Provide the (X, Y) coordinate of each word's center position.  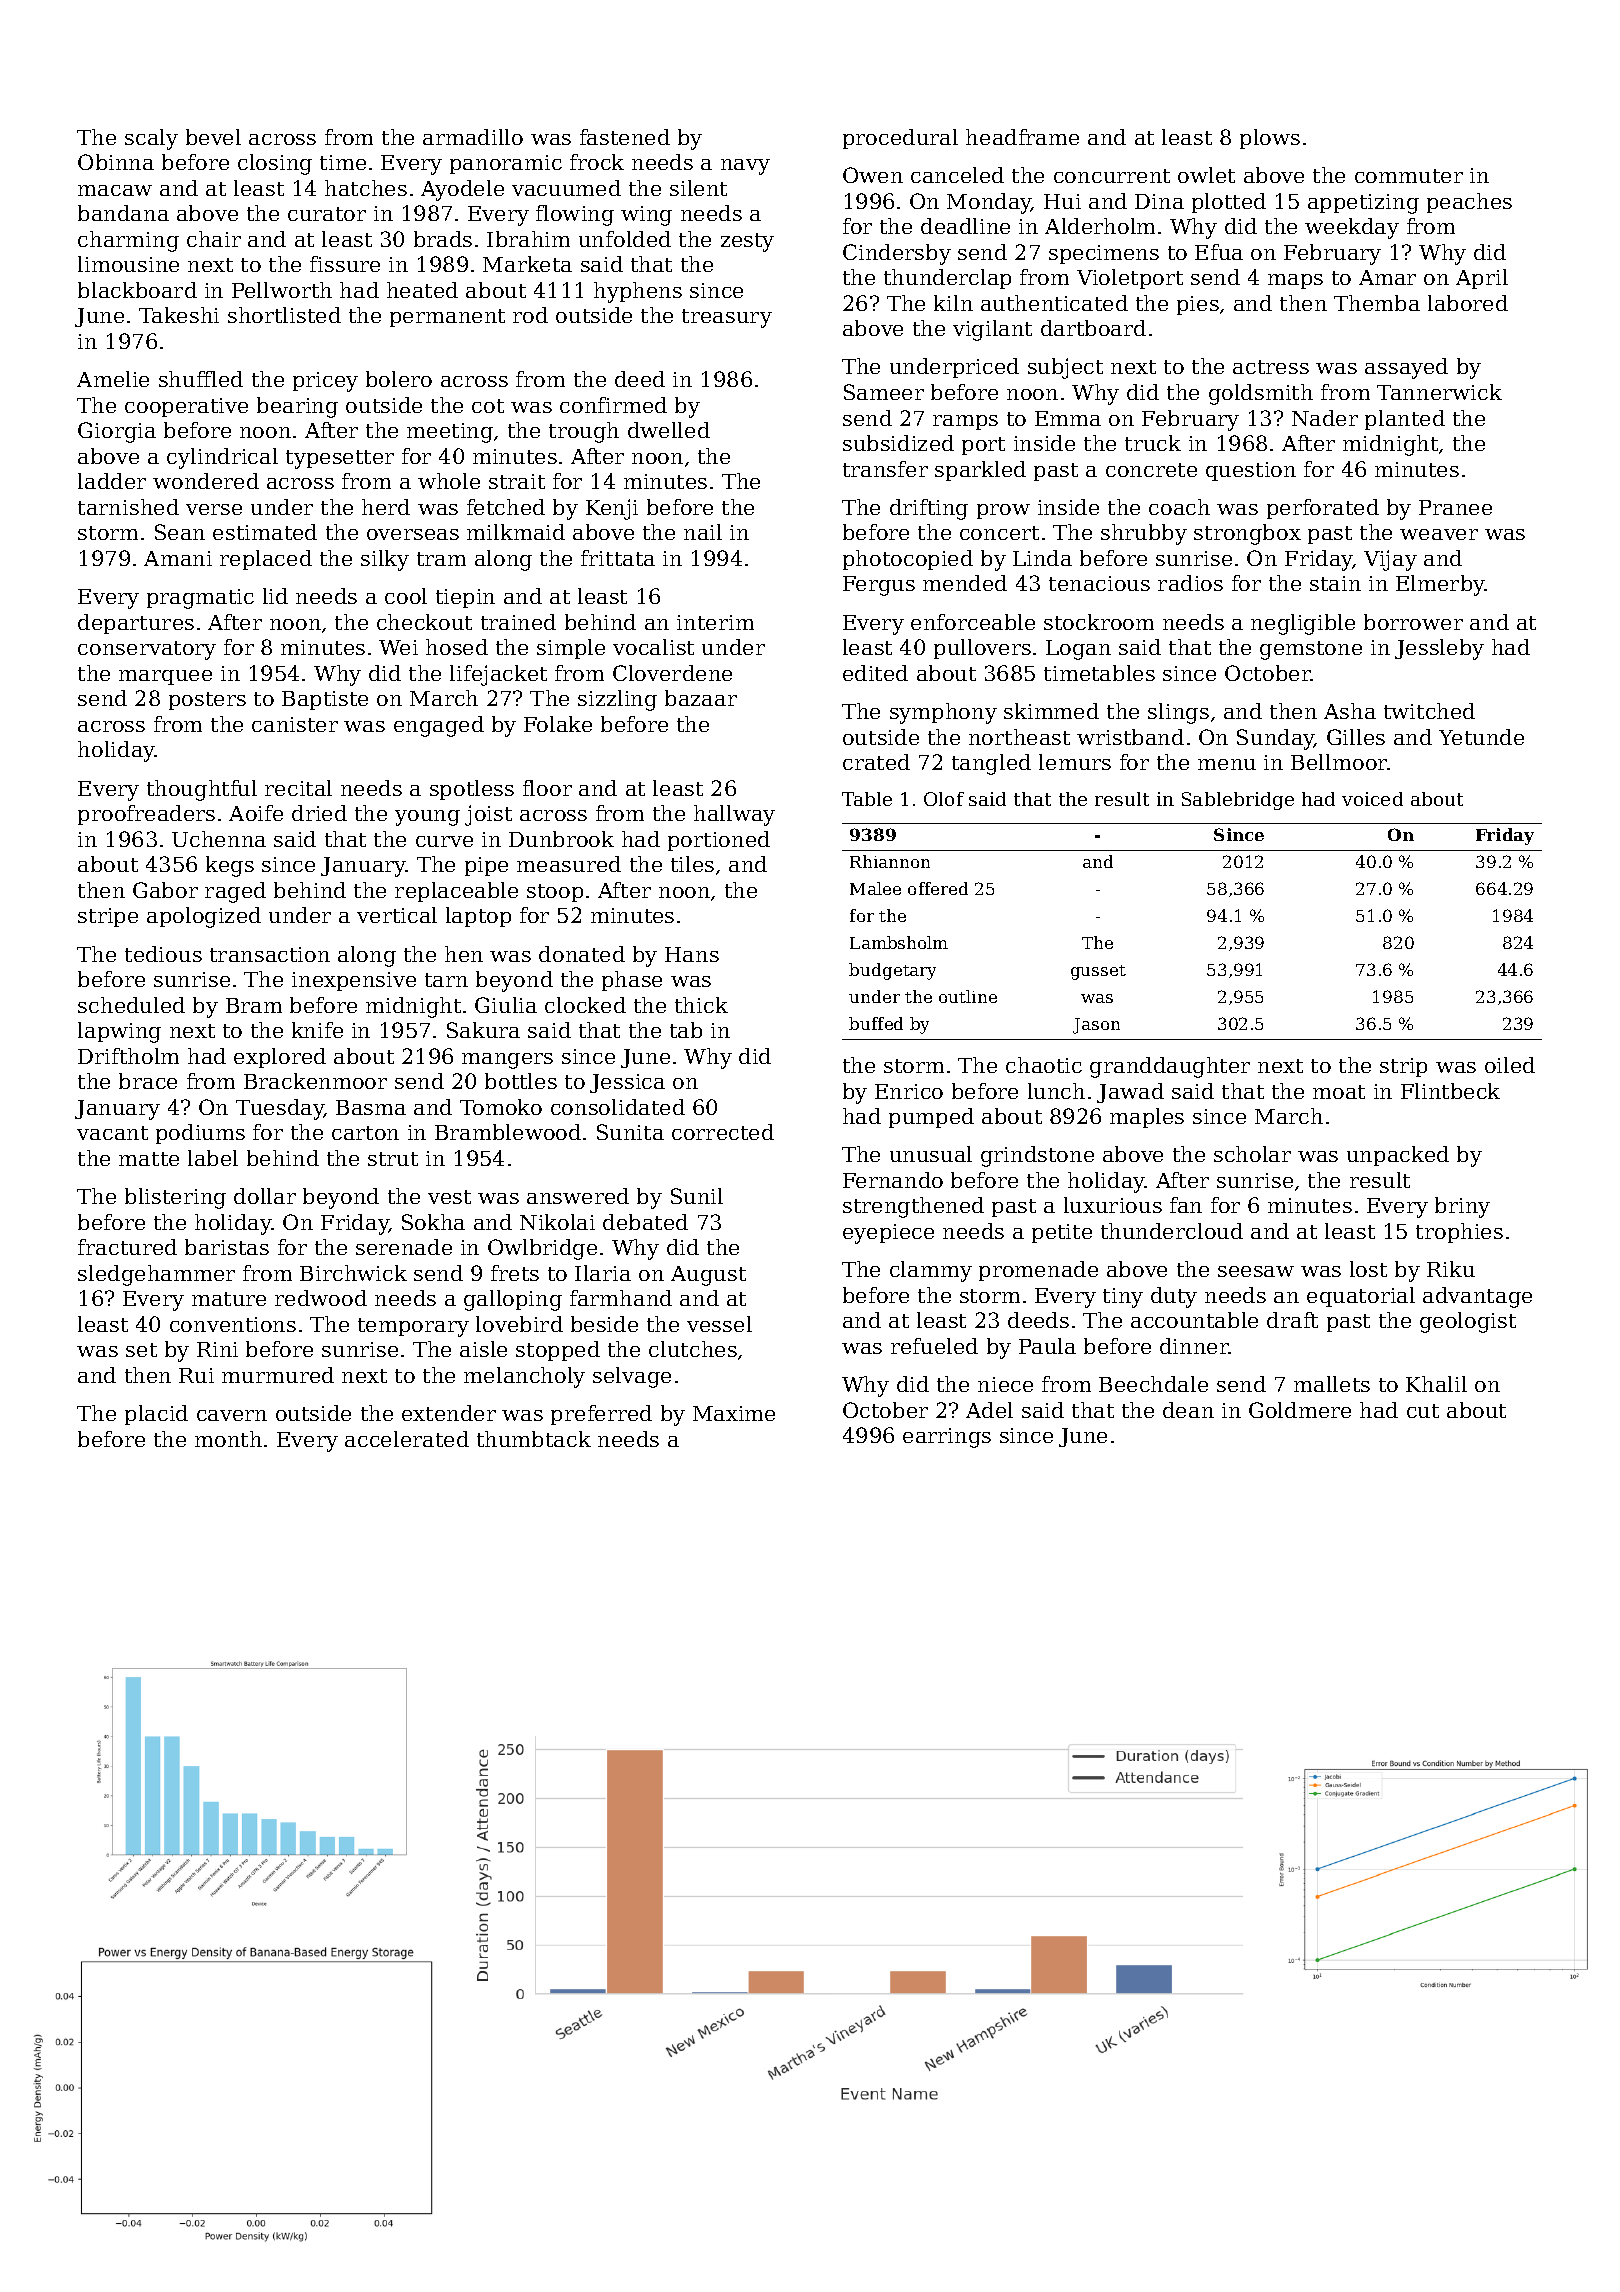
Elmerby (1440, 585)
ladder (112, 481)
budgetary (892, 971)
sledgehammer (156, 1275)
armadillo (473, 137)
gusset (1098, 972)
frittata (618, 558)
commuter (1409, 176)
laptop (478, 917)
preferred (601, 1415)
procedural (900, 139)
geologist (1468, 1322)
